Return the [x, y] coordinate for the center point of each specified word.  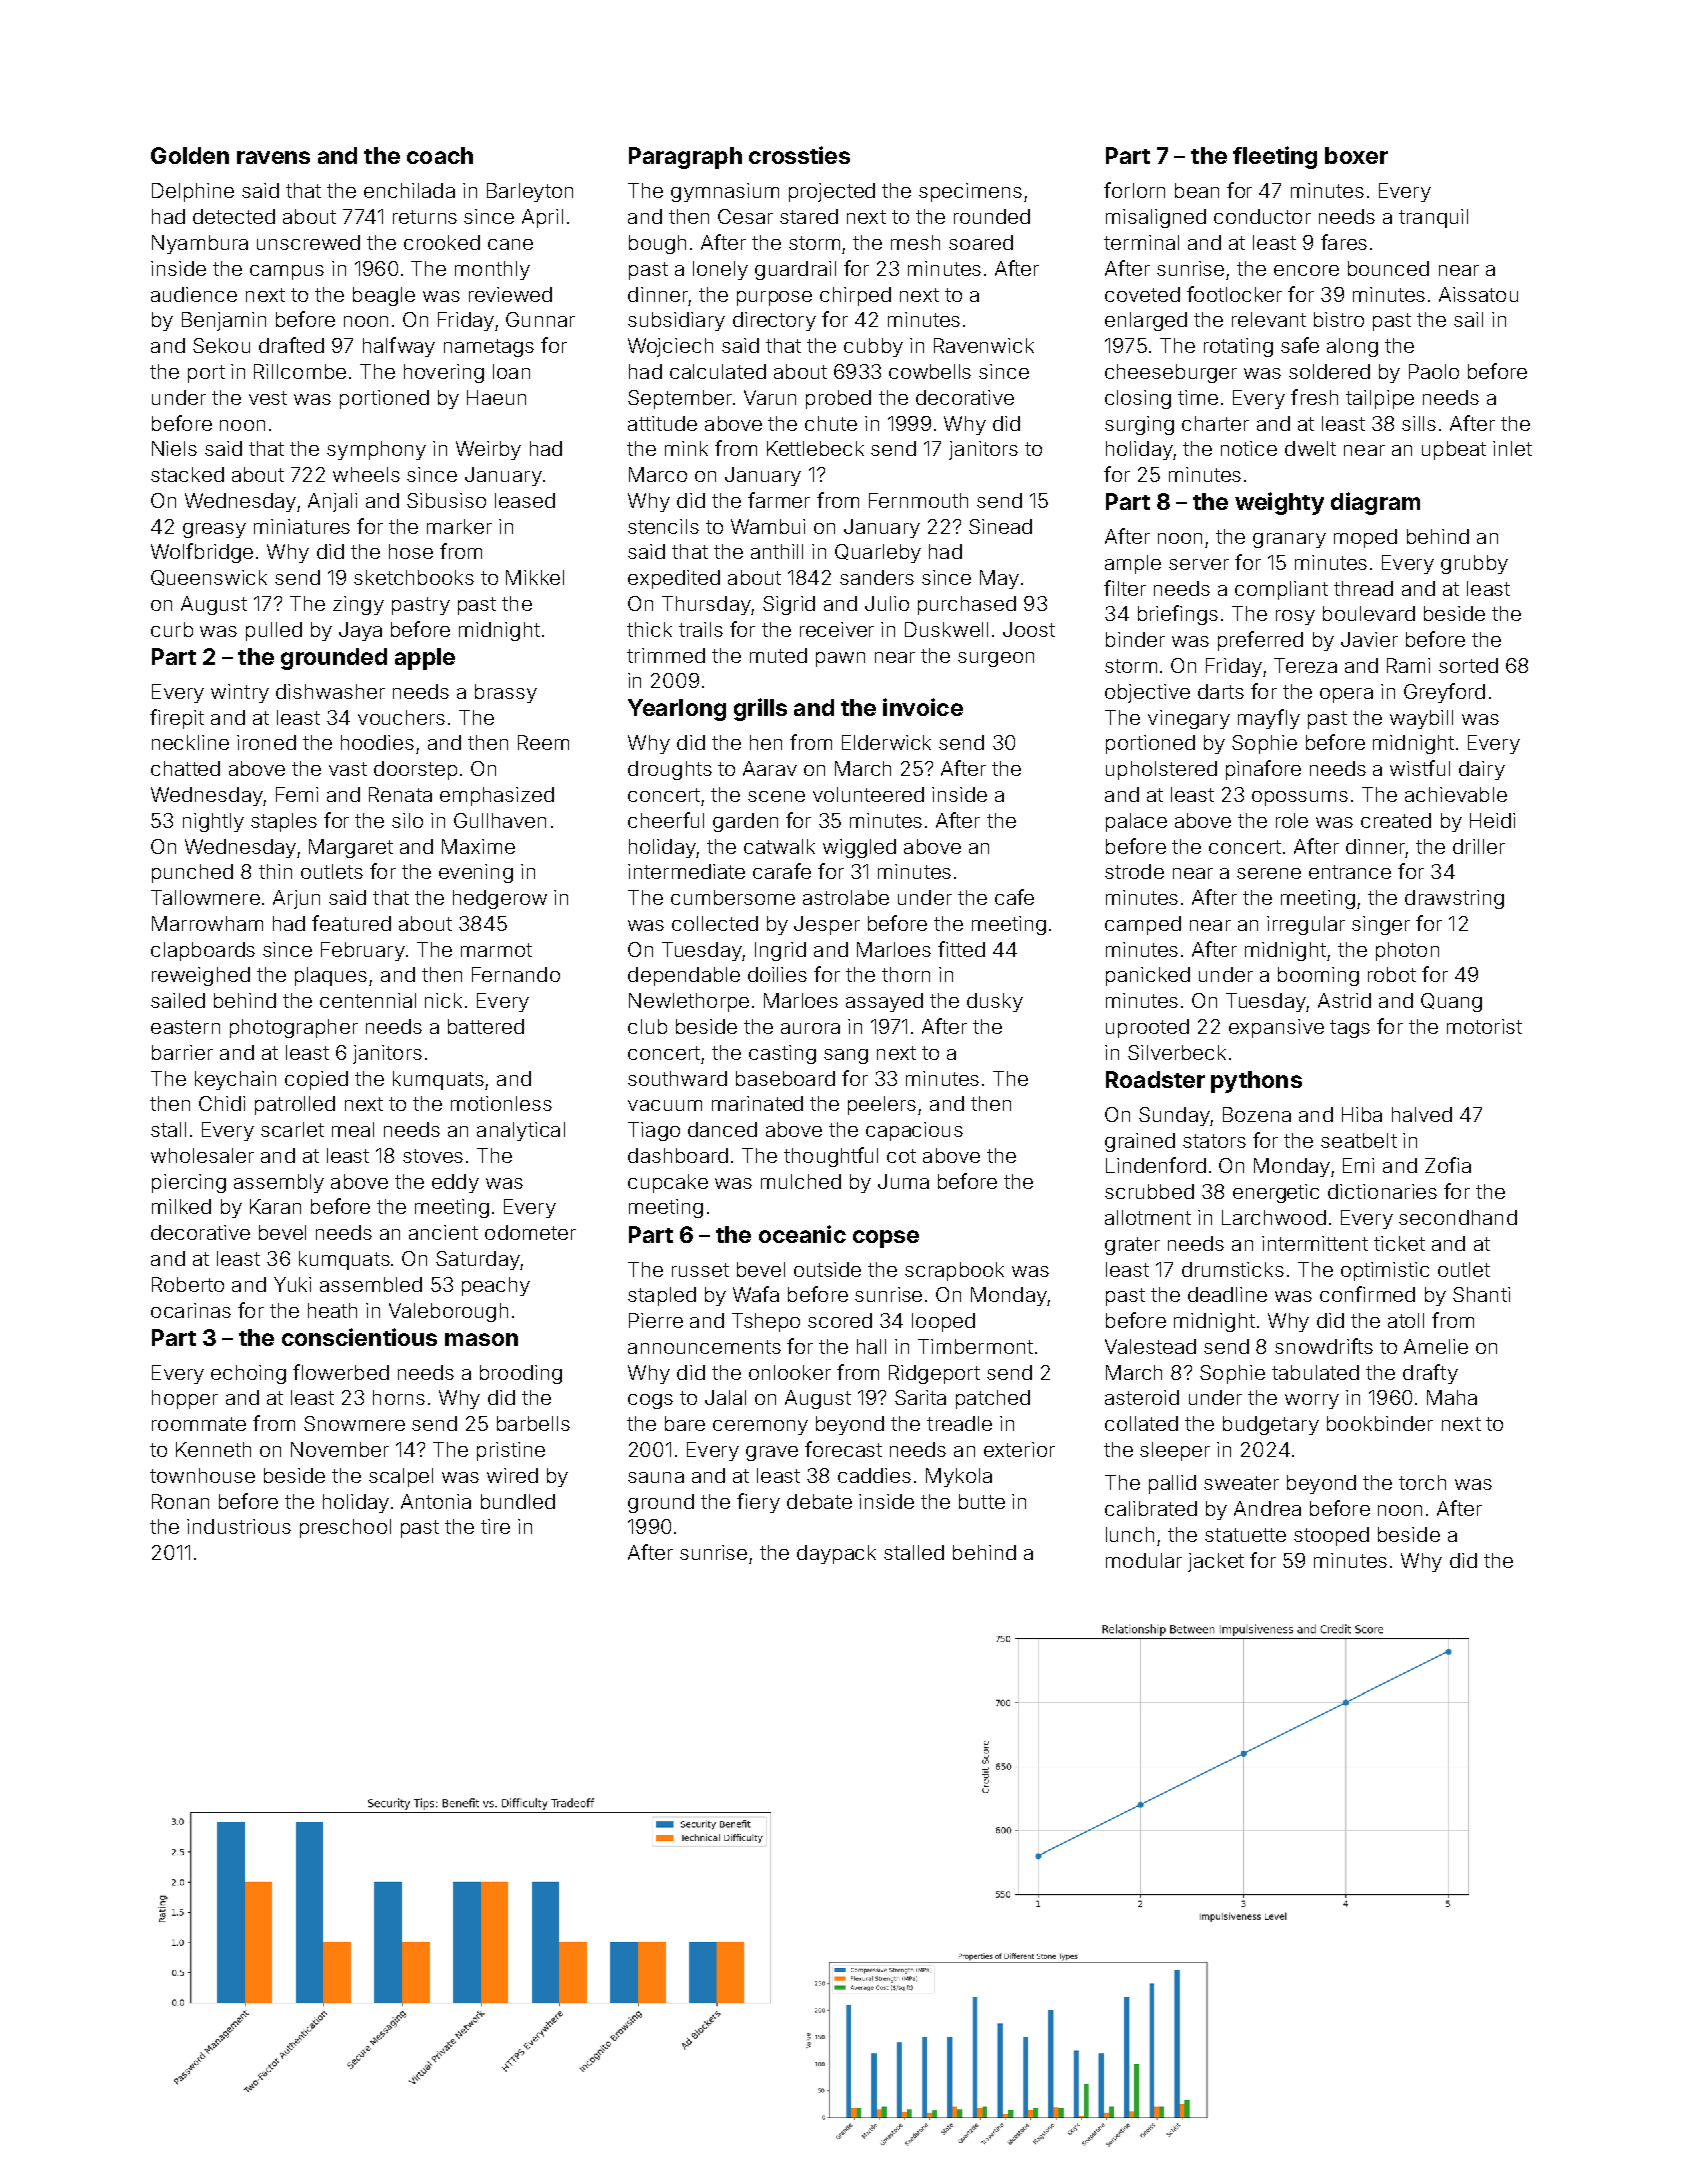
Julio [887, 603]
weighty [1279, 503]
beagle [384, 296]
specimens [970, 192]
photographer [294, 1028]
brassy [506, 693]
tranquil [1433, 218]
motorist [1484, 1026]
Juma [903, 1181]
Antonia [436, 1501]
